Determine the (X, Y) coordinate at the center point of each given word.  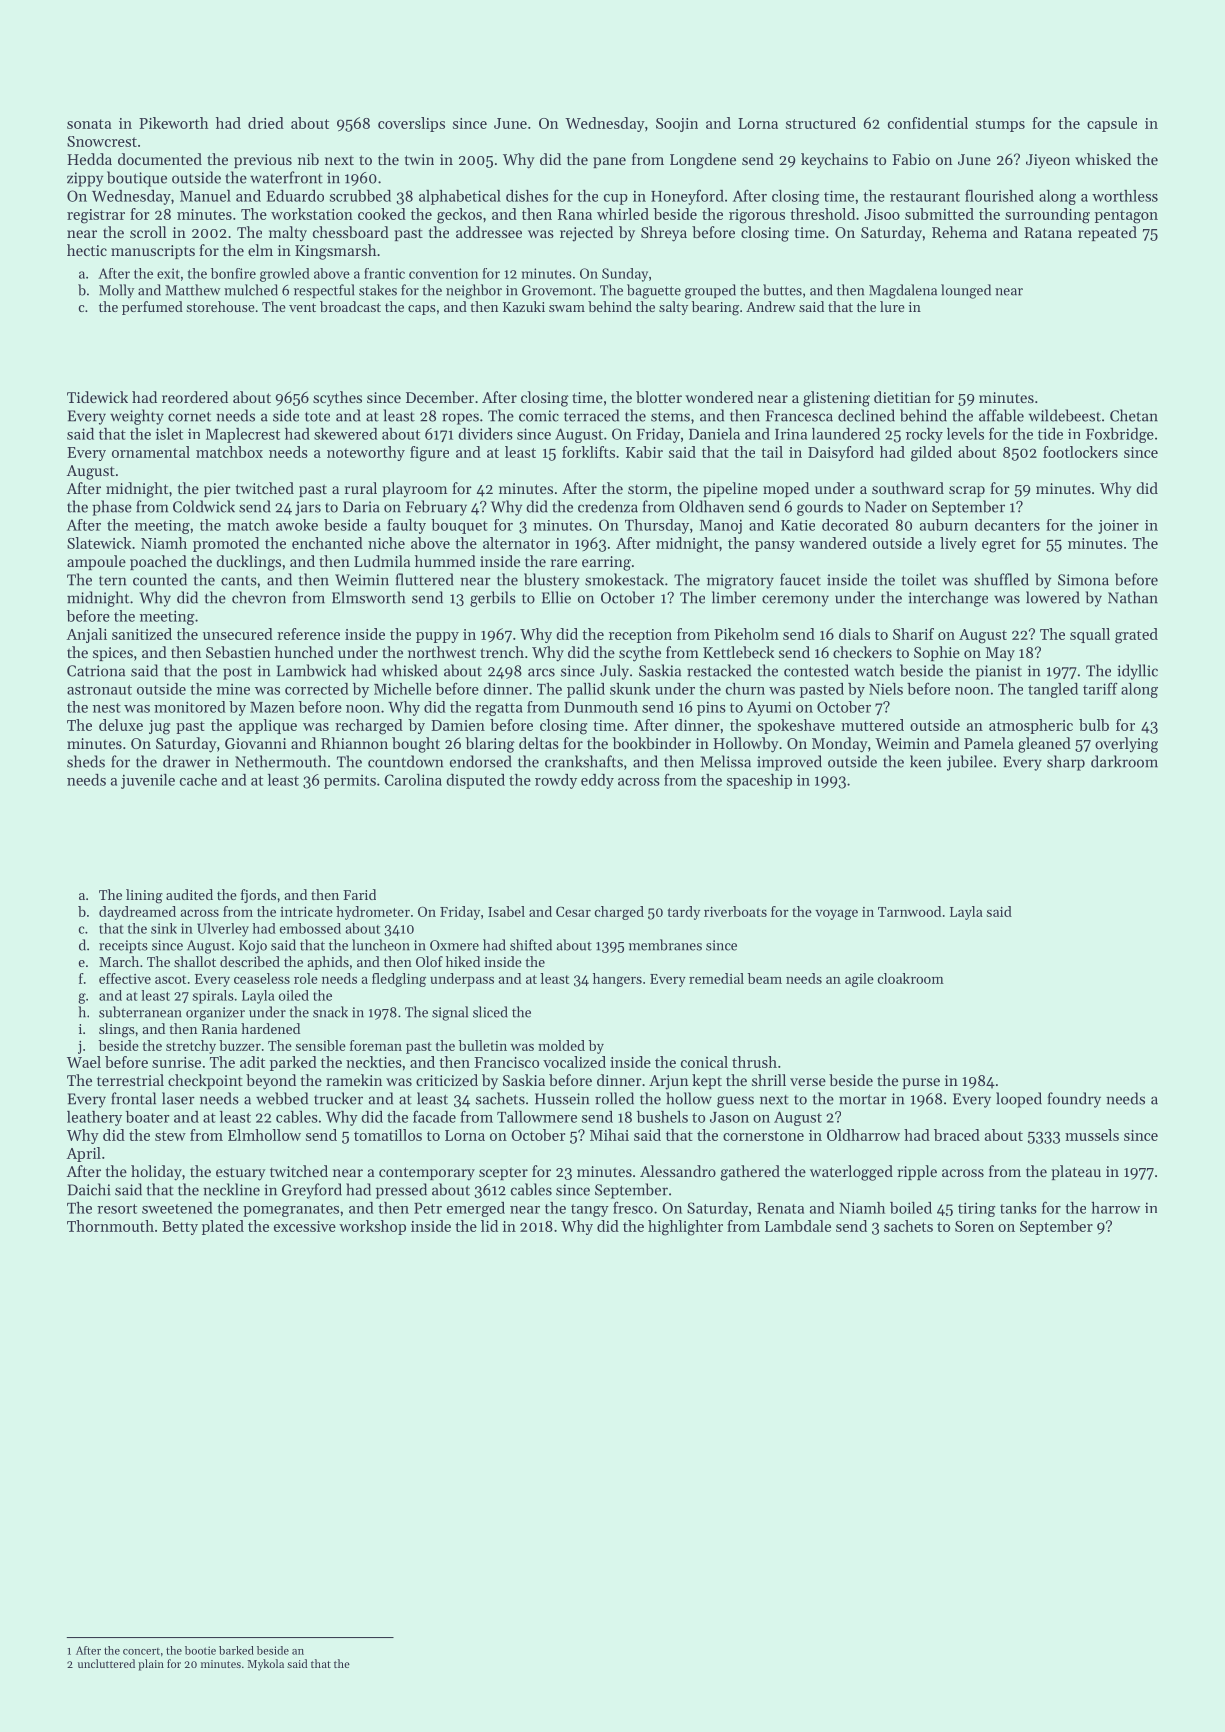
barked (236, 1650)
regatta (499, 709)
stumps (1000, 125)
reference (308, 634)
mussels (1092, 1135)
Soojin (677, 125)
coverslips (411, 124)
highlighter (685, 1228)
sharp (1066, 763)
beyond (271, 1082)
